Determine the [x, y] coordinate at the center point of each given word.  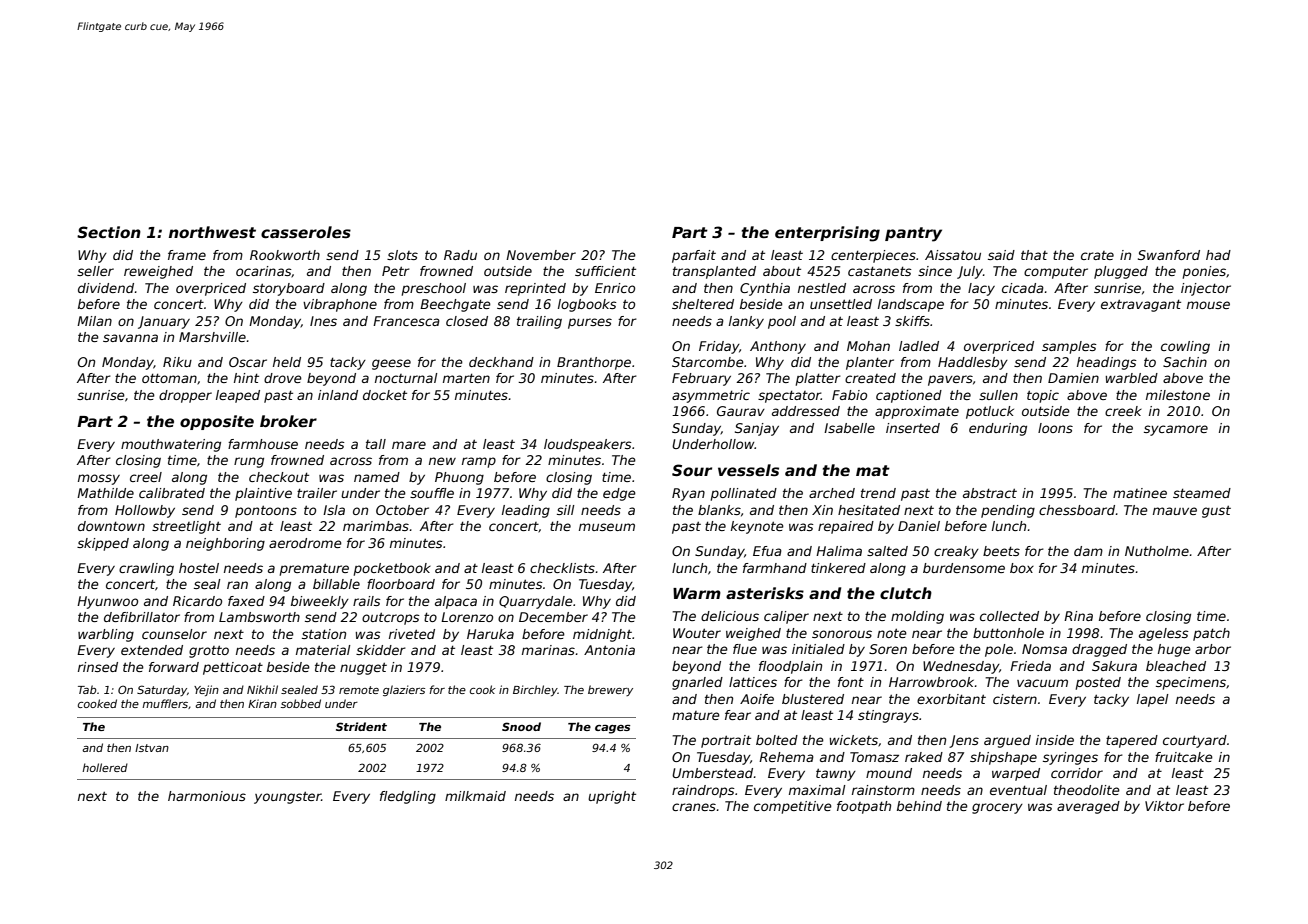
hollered [105, 767]
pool [782, 322]
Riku [177, 362]
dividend [106, 288]
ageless [1164, 634]
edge [619, 494]
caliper [786, 617]
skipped [103, 544]
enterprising [827, 234]
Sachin [1185, 362]
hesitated [869, 510]
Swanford [1169, 255]
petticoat [233, 668]
